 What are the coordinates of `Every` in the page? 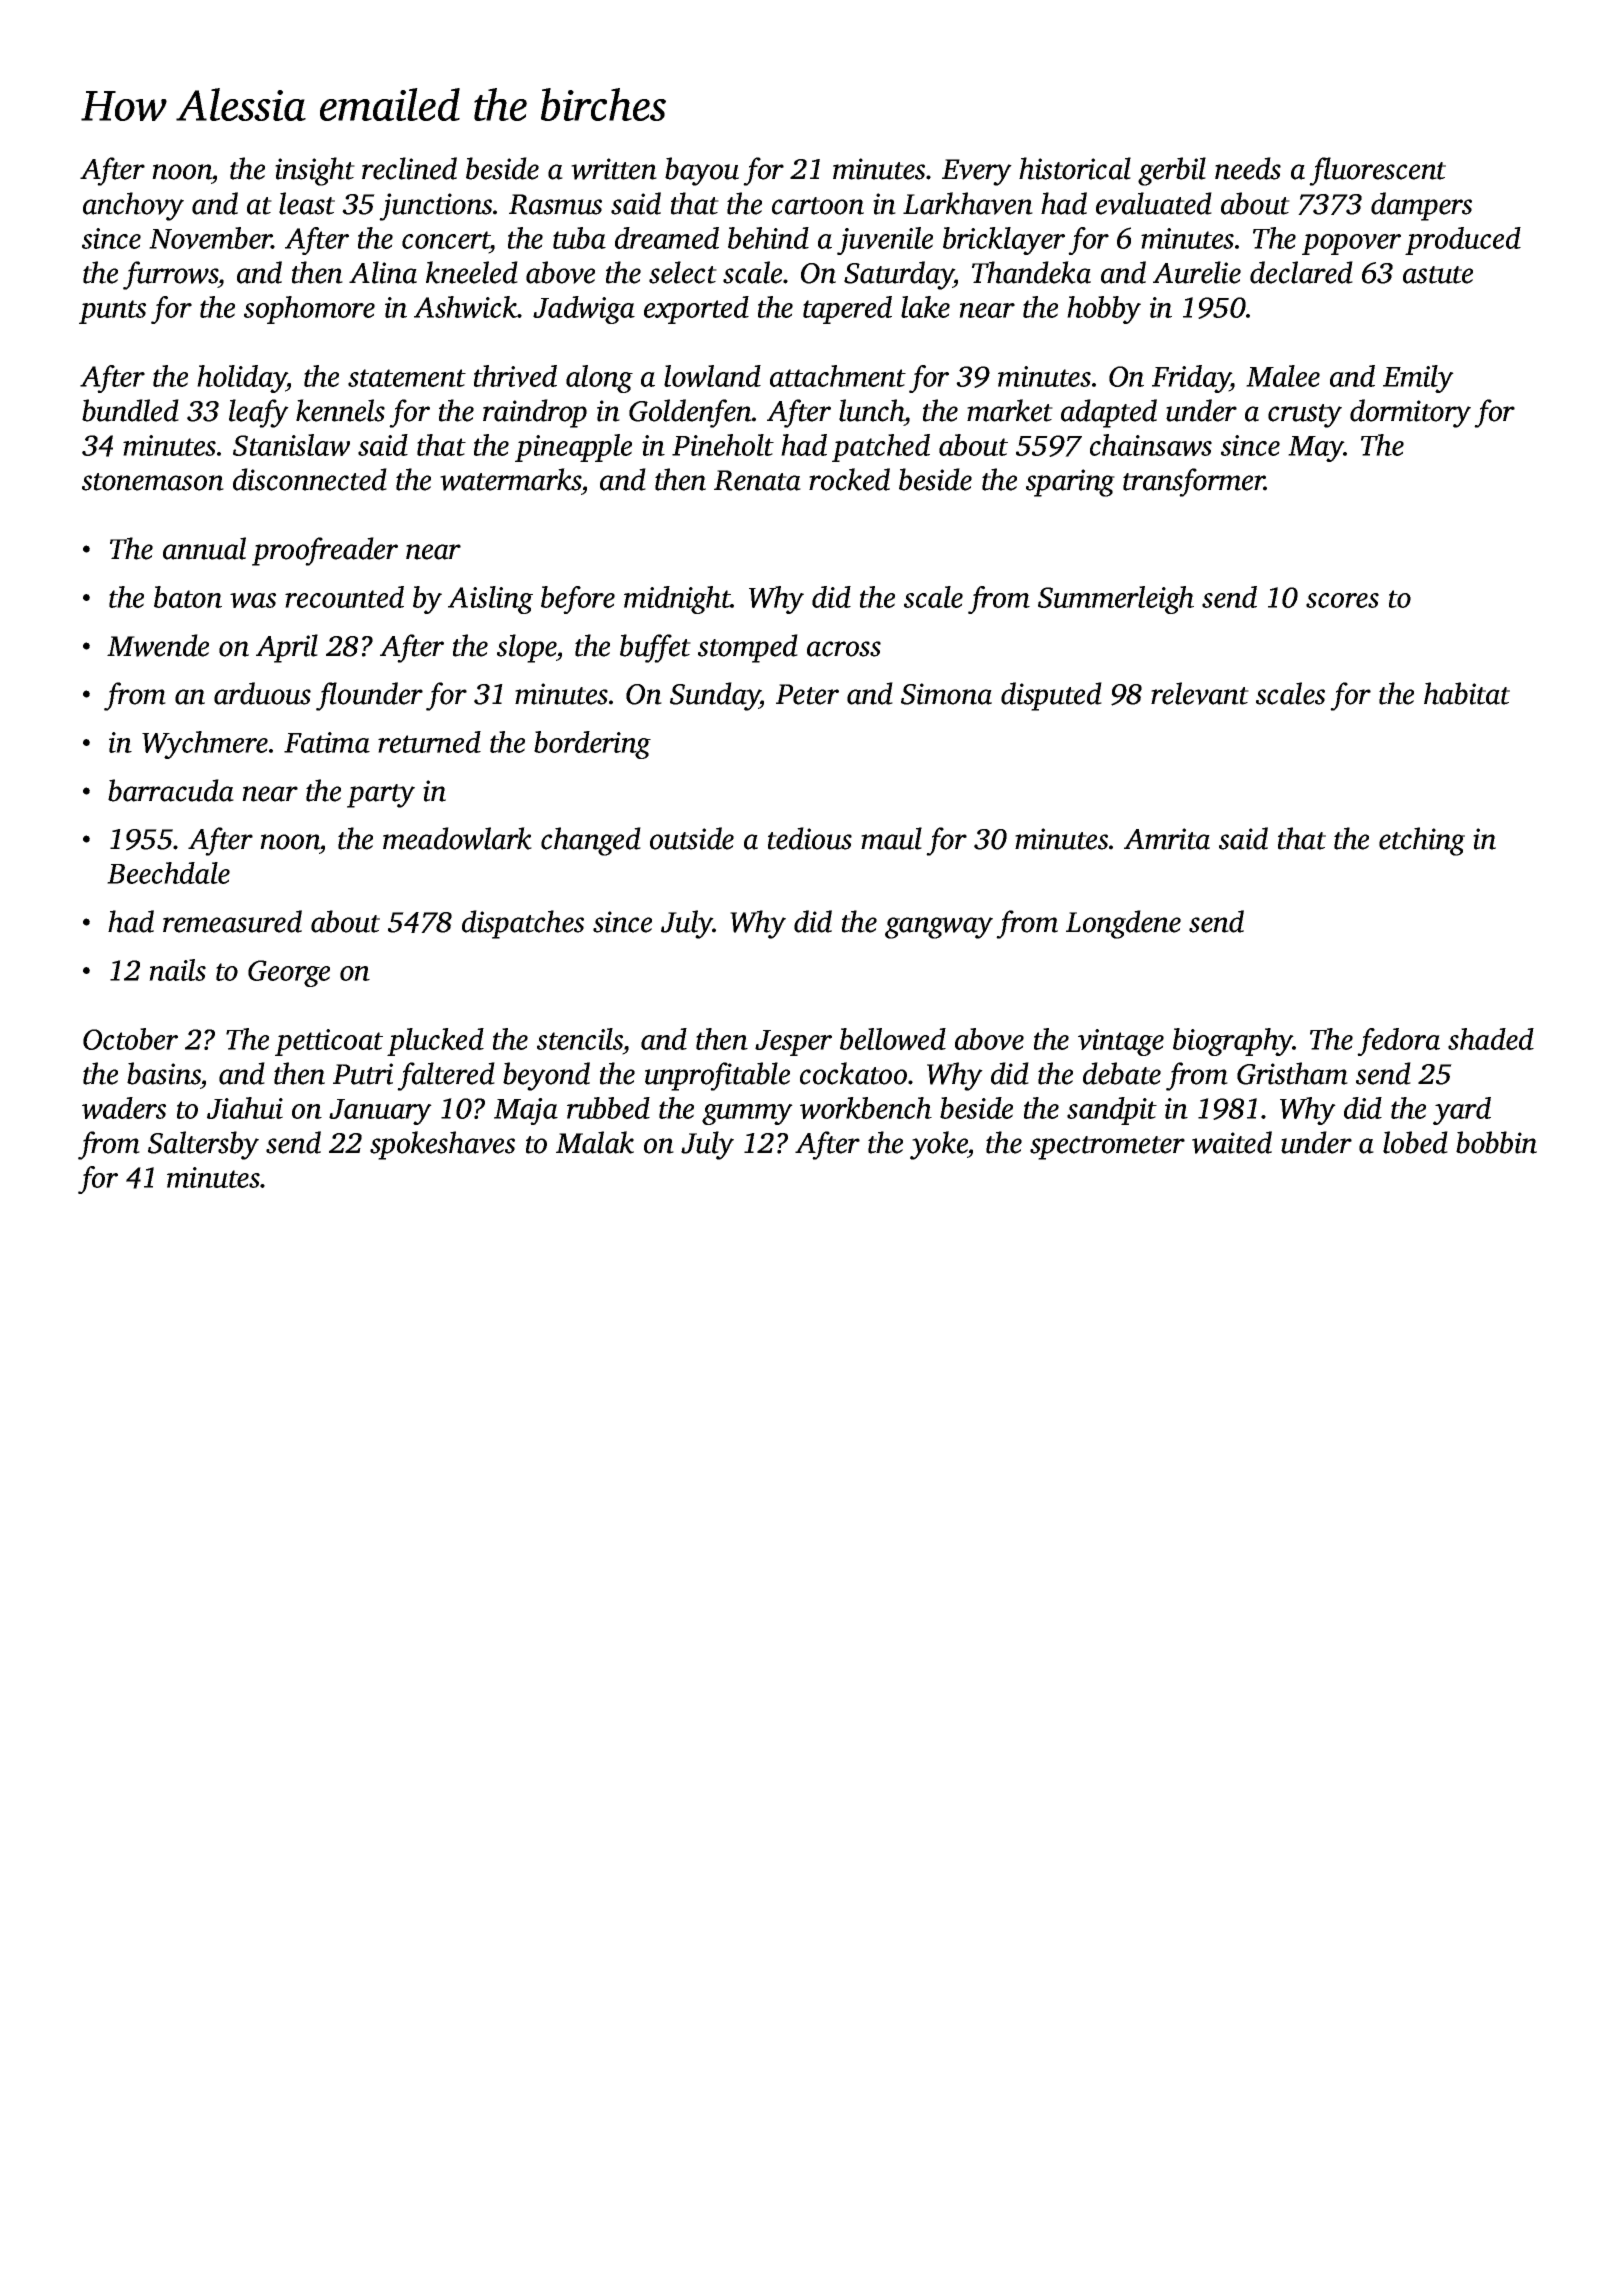 It's located at (977, 172).
